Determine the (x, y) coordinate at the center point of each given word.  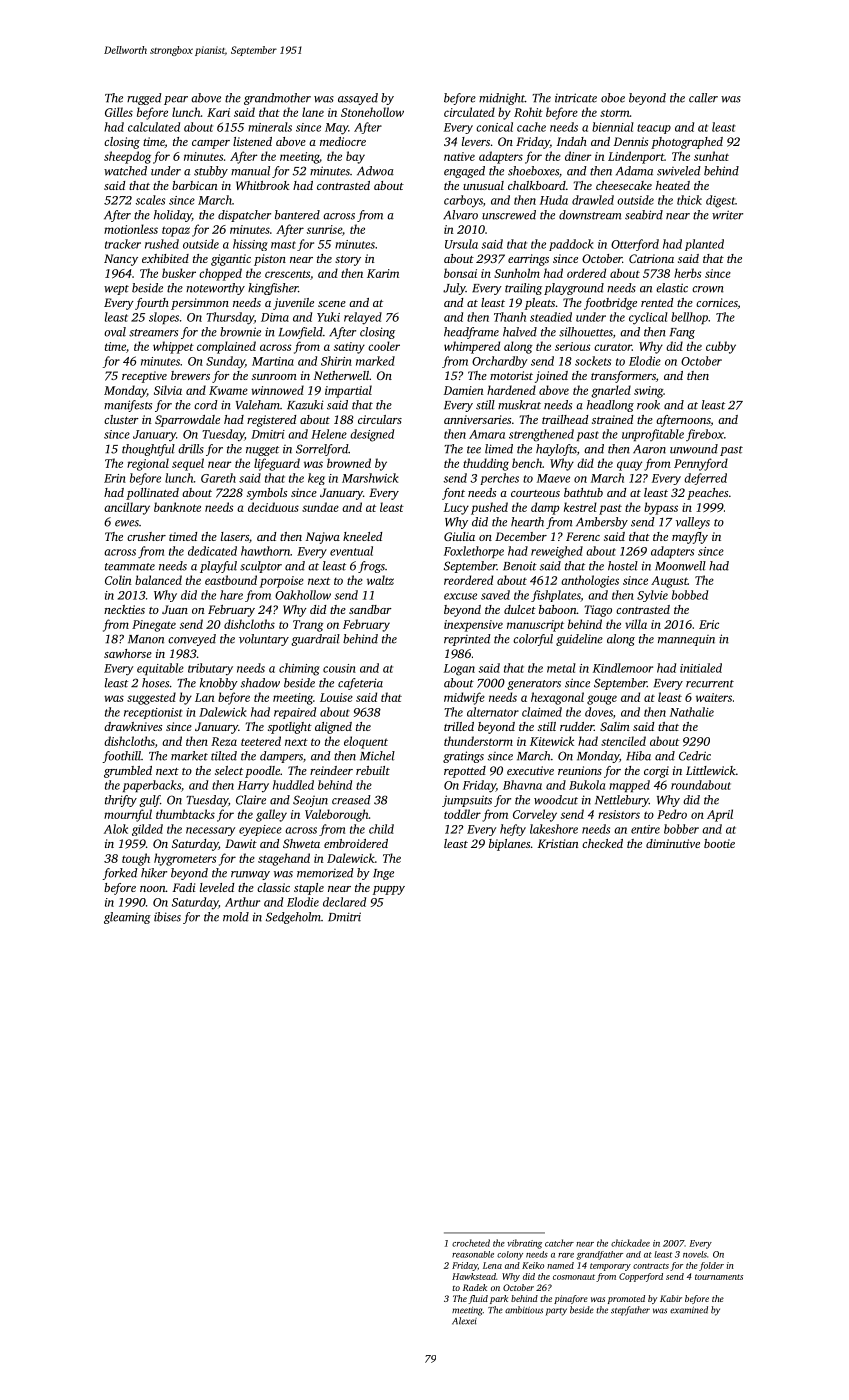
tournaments (719, 1277)
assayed (358, 99)
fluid (478, 1299)
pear (176, 100)
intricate (576, 98)
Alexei (464, 1321)
